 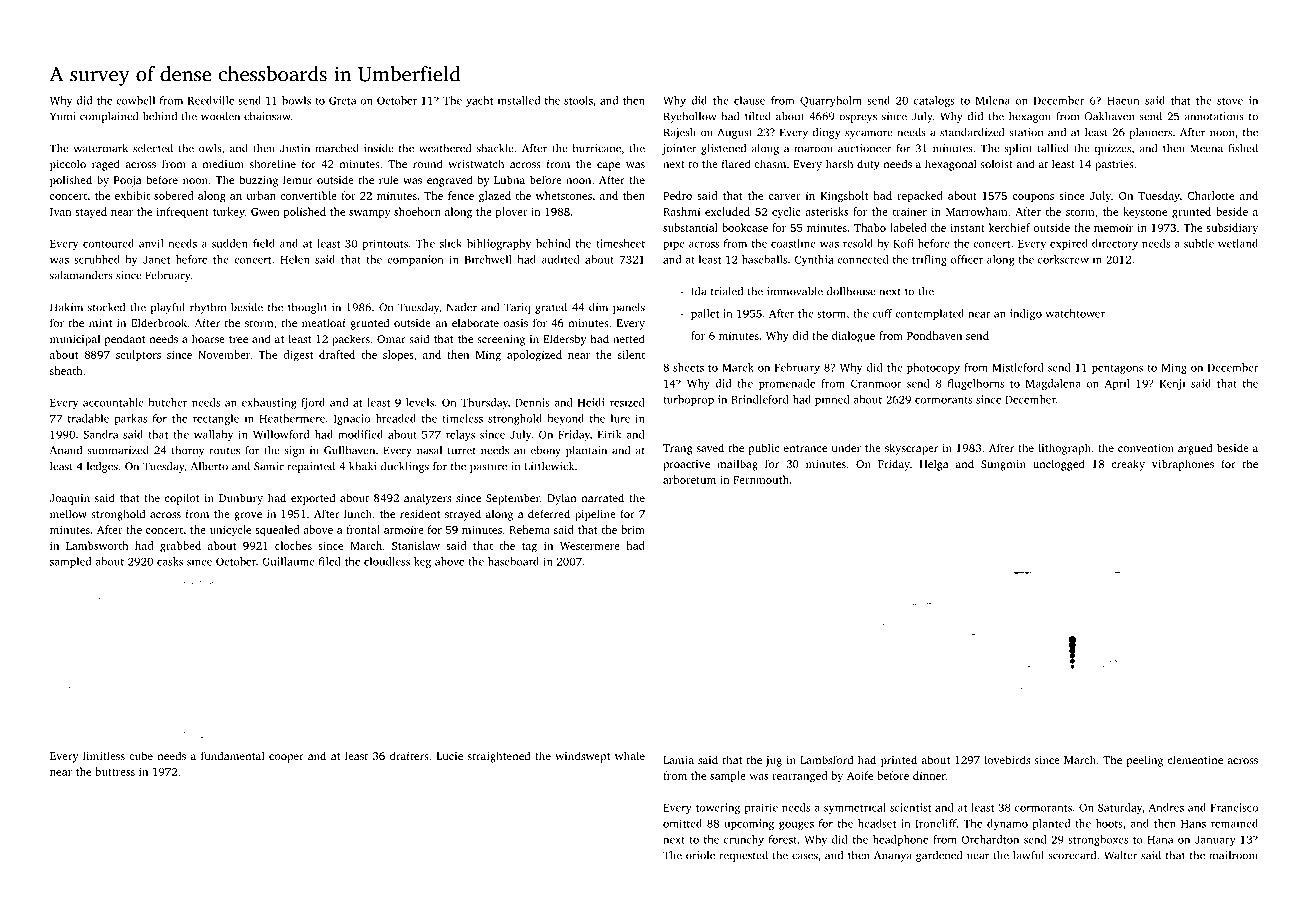 I want to click on Heidi, so click(x=591, y=402).
